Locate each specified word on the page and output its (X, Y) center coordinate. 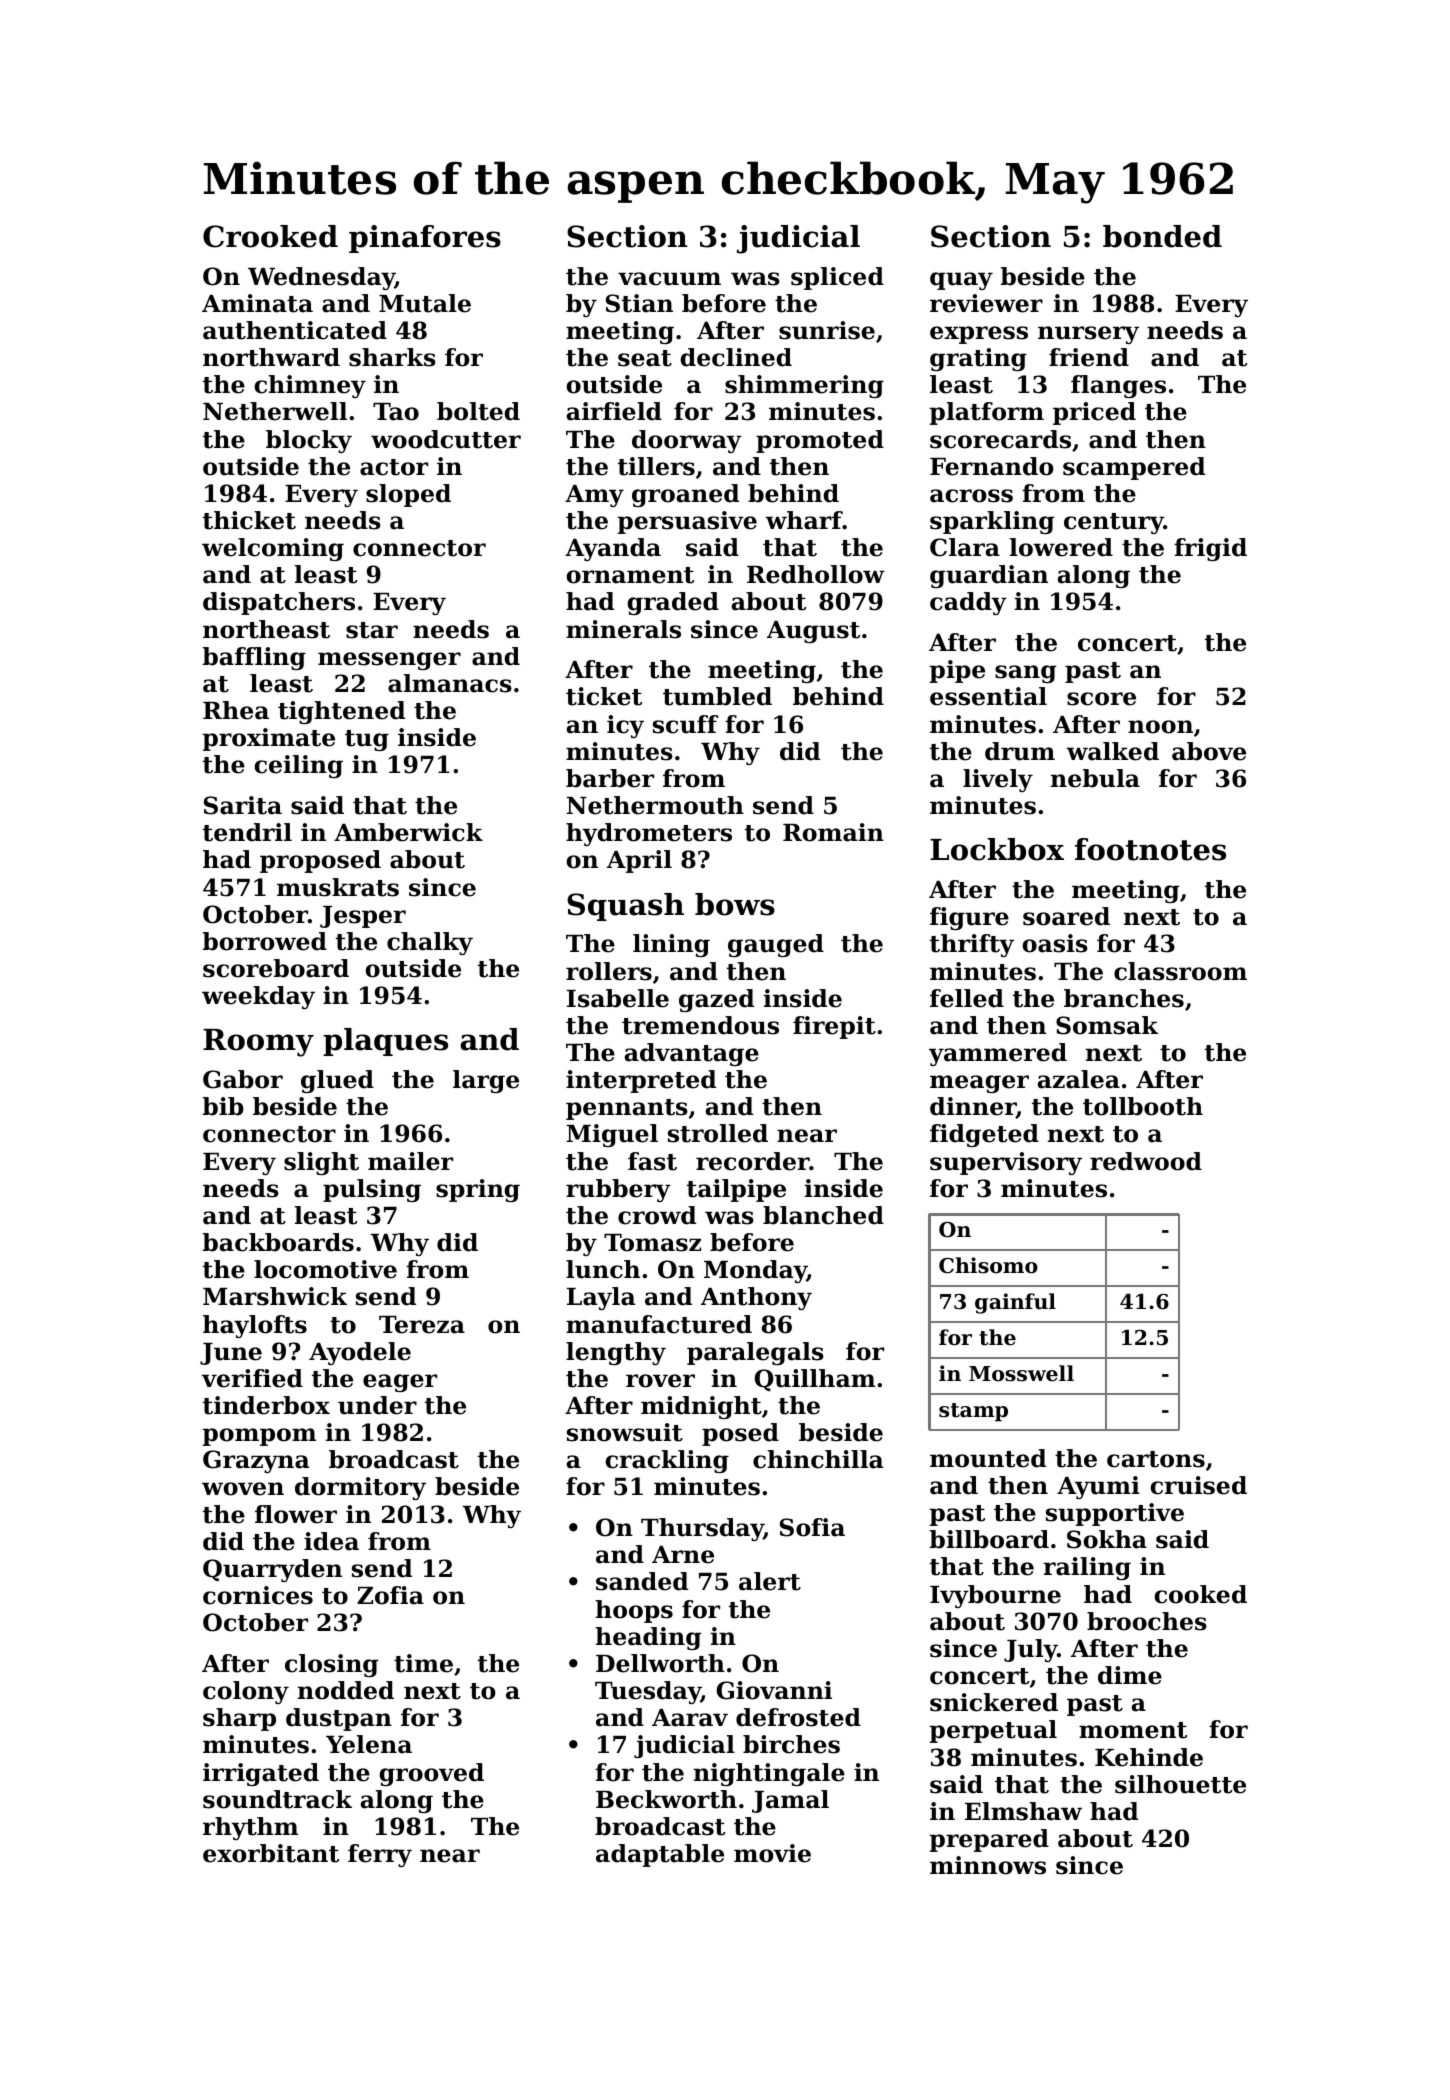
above (1209, 751)
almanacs (450, 683)
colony (246, 1692)
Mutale (425, 303)
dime (1130, 1675)
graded (673, 603)
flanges (1118, 386)
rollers (609, 971)
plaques (385, 1042)
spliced (837, 278)
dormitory (360, 1488)
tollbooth (1143, 1106)
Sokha (1107, 1539)
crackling (667, 1461)
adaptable (660, 1855)
